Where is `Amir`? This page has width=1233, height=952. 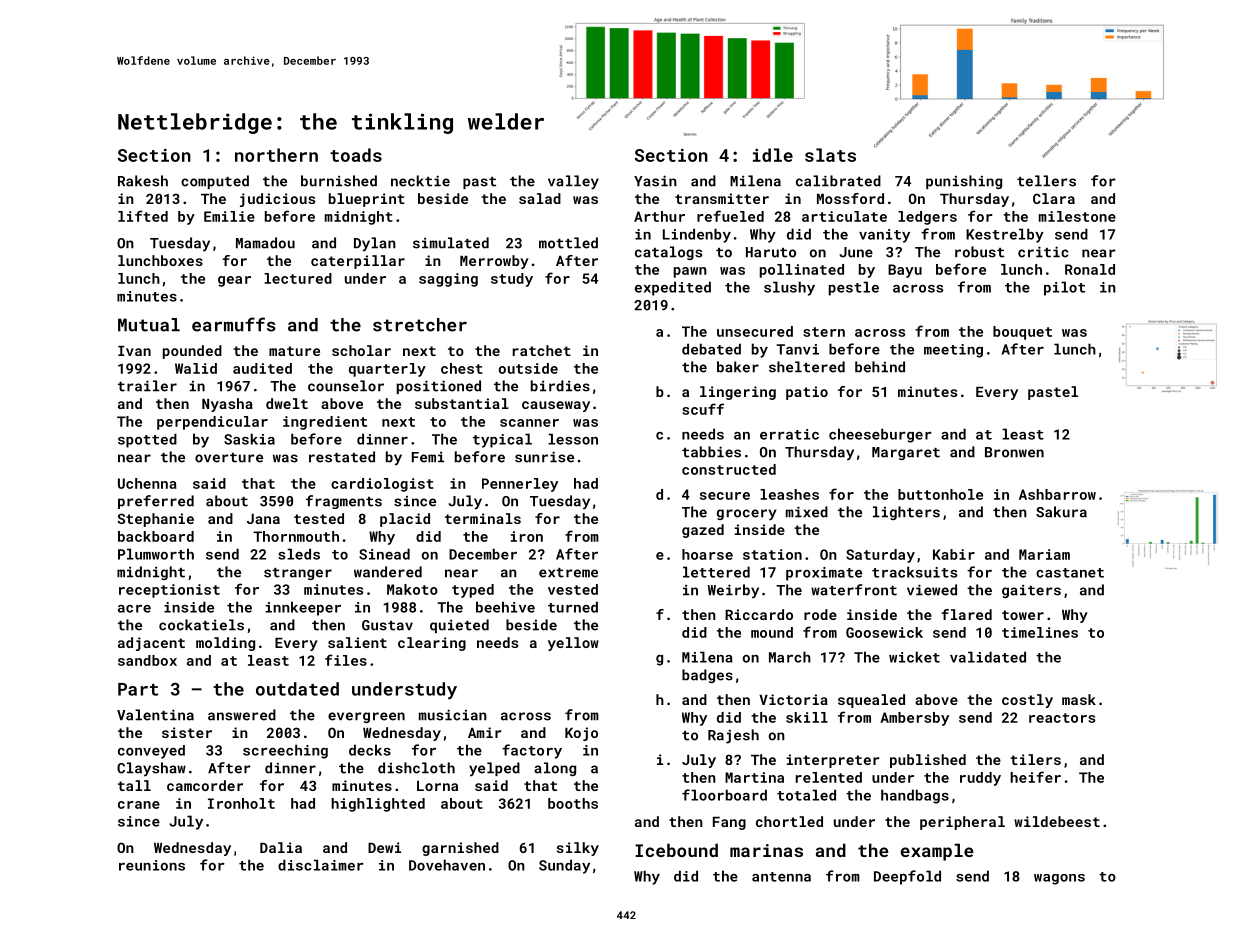 Amir is located at coordinates (484, 732).
